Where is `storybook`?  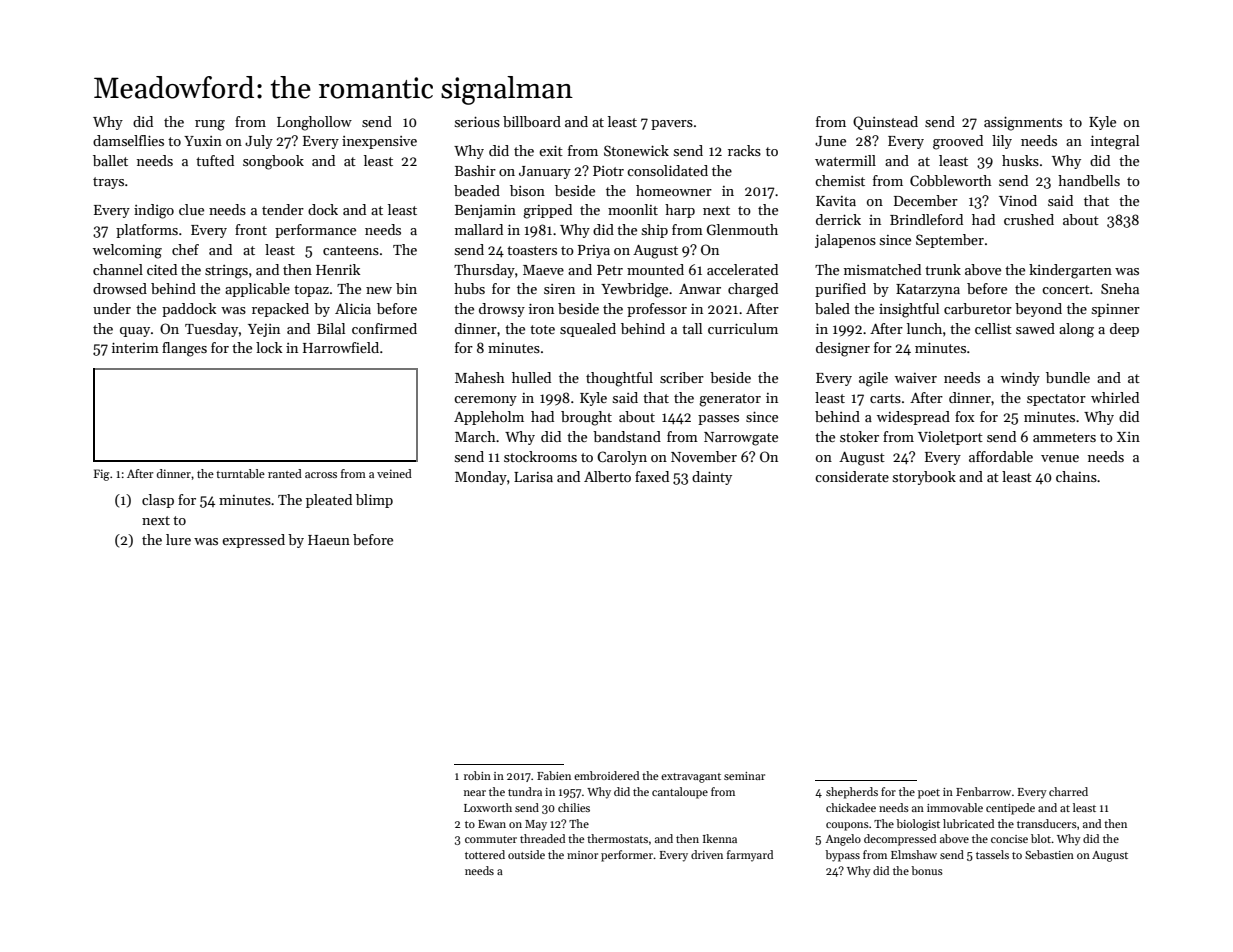 storybook is located at coordinates (924, 478).
